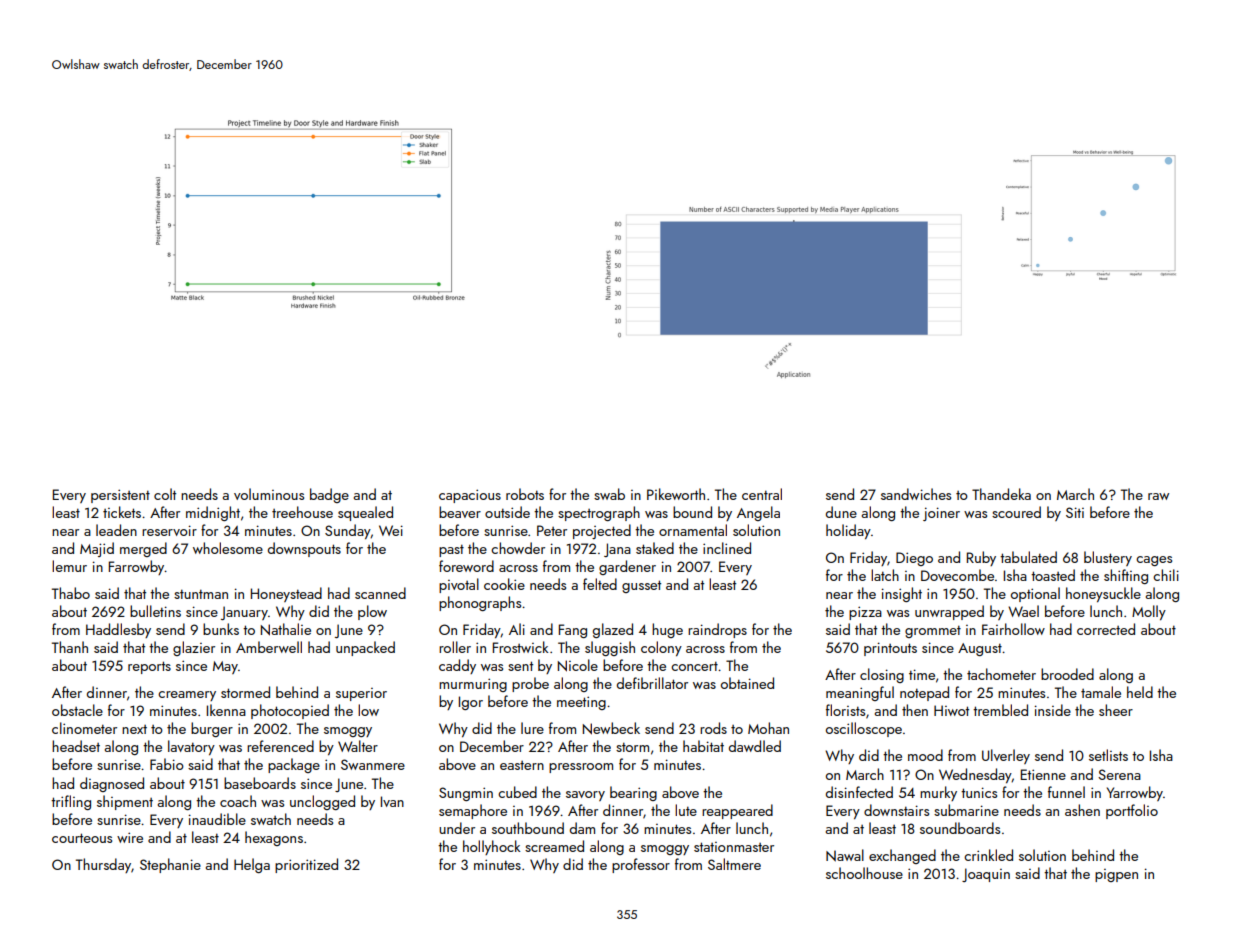 Image resolution: width=1233 pixels, height=952 pixels. What do you see at coordinates (641, 865) in the document?
I see `professor` at bounding box center [641, 865].
